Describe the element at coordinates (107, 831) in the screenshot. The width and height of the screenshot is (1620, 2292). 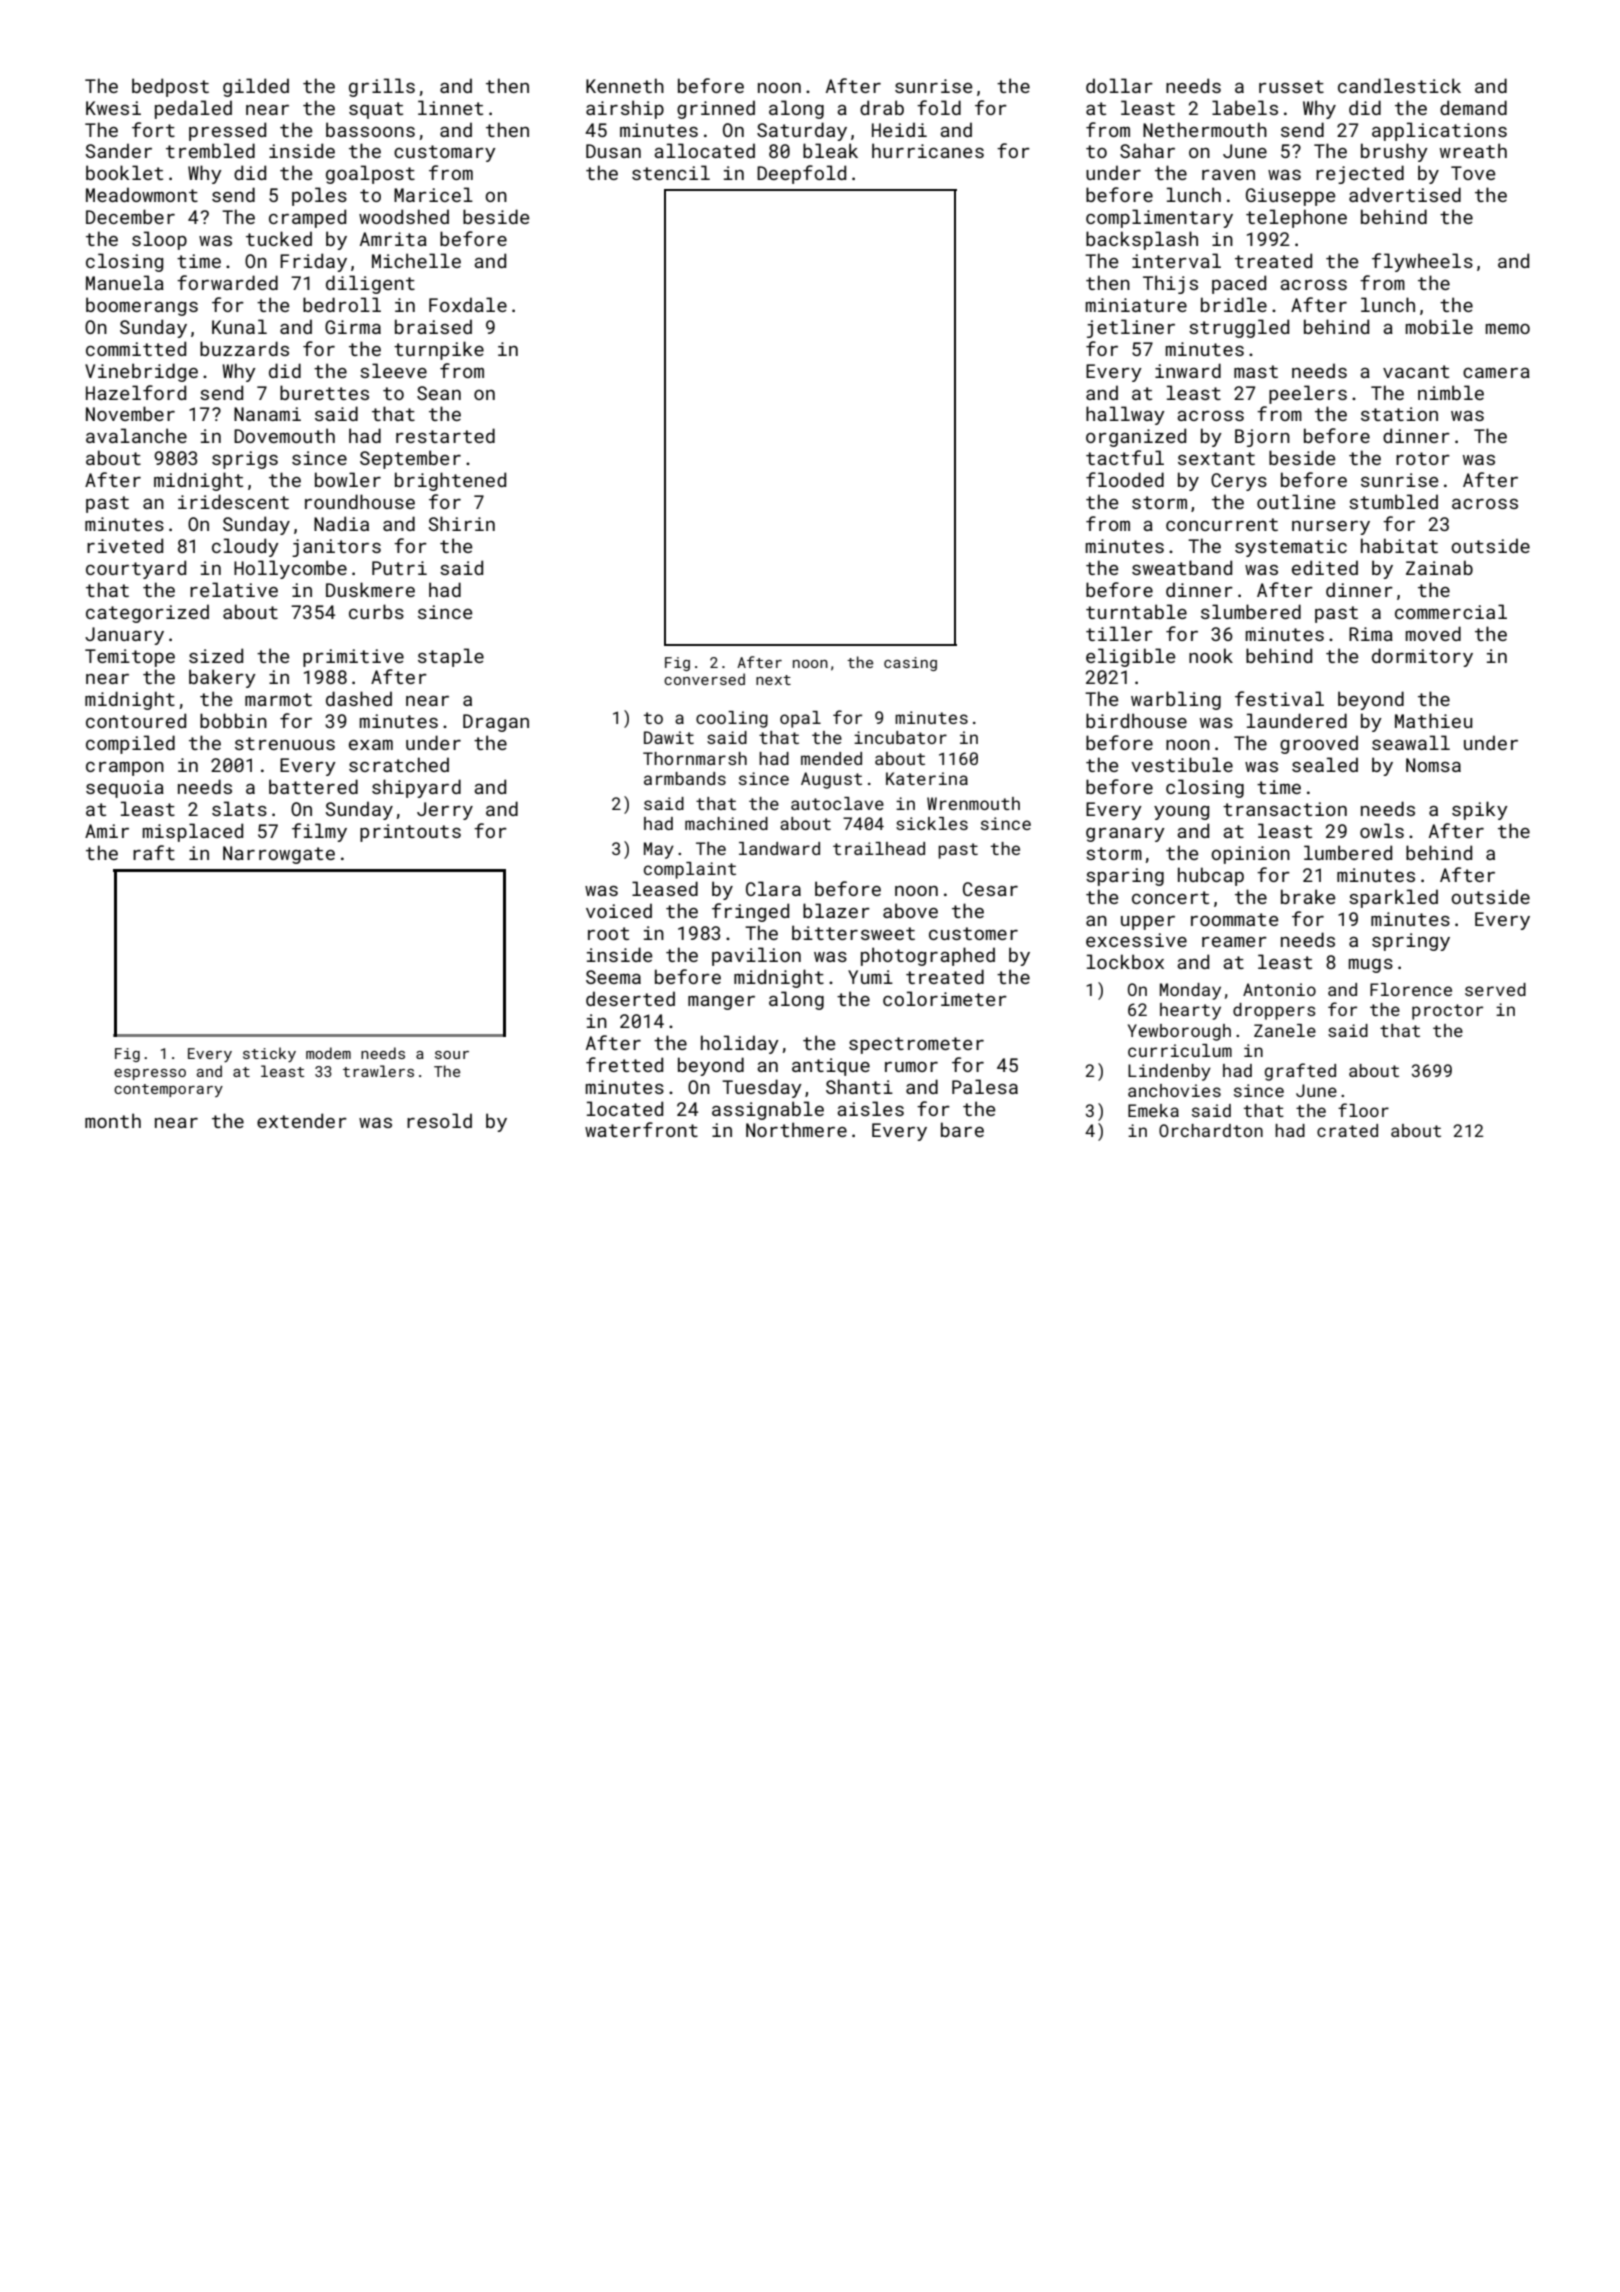
I see `Amir` at that location.
